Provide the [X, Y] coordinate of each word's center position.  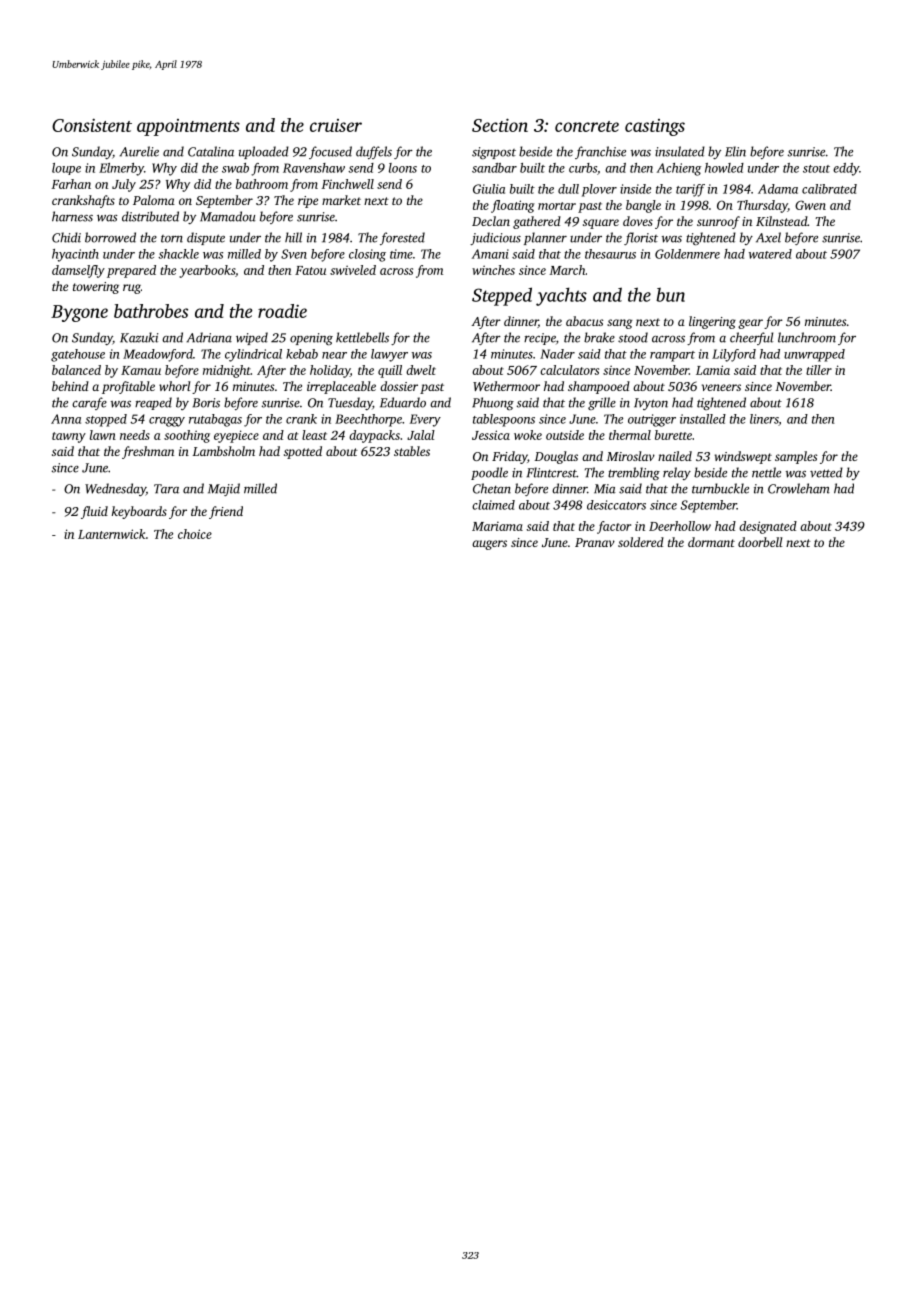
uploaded [264, 152]
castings [655, 127]
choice [195, 534]
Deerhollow [680, 526]
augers [489, 545]
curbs [583, 168]
